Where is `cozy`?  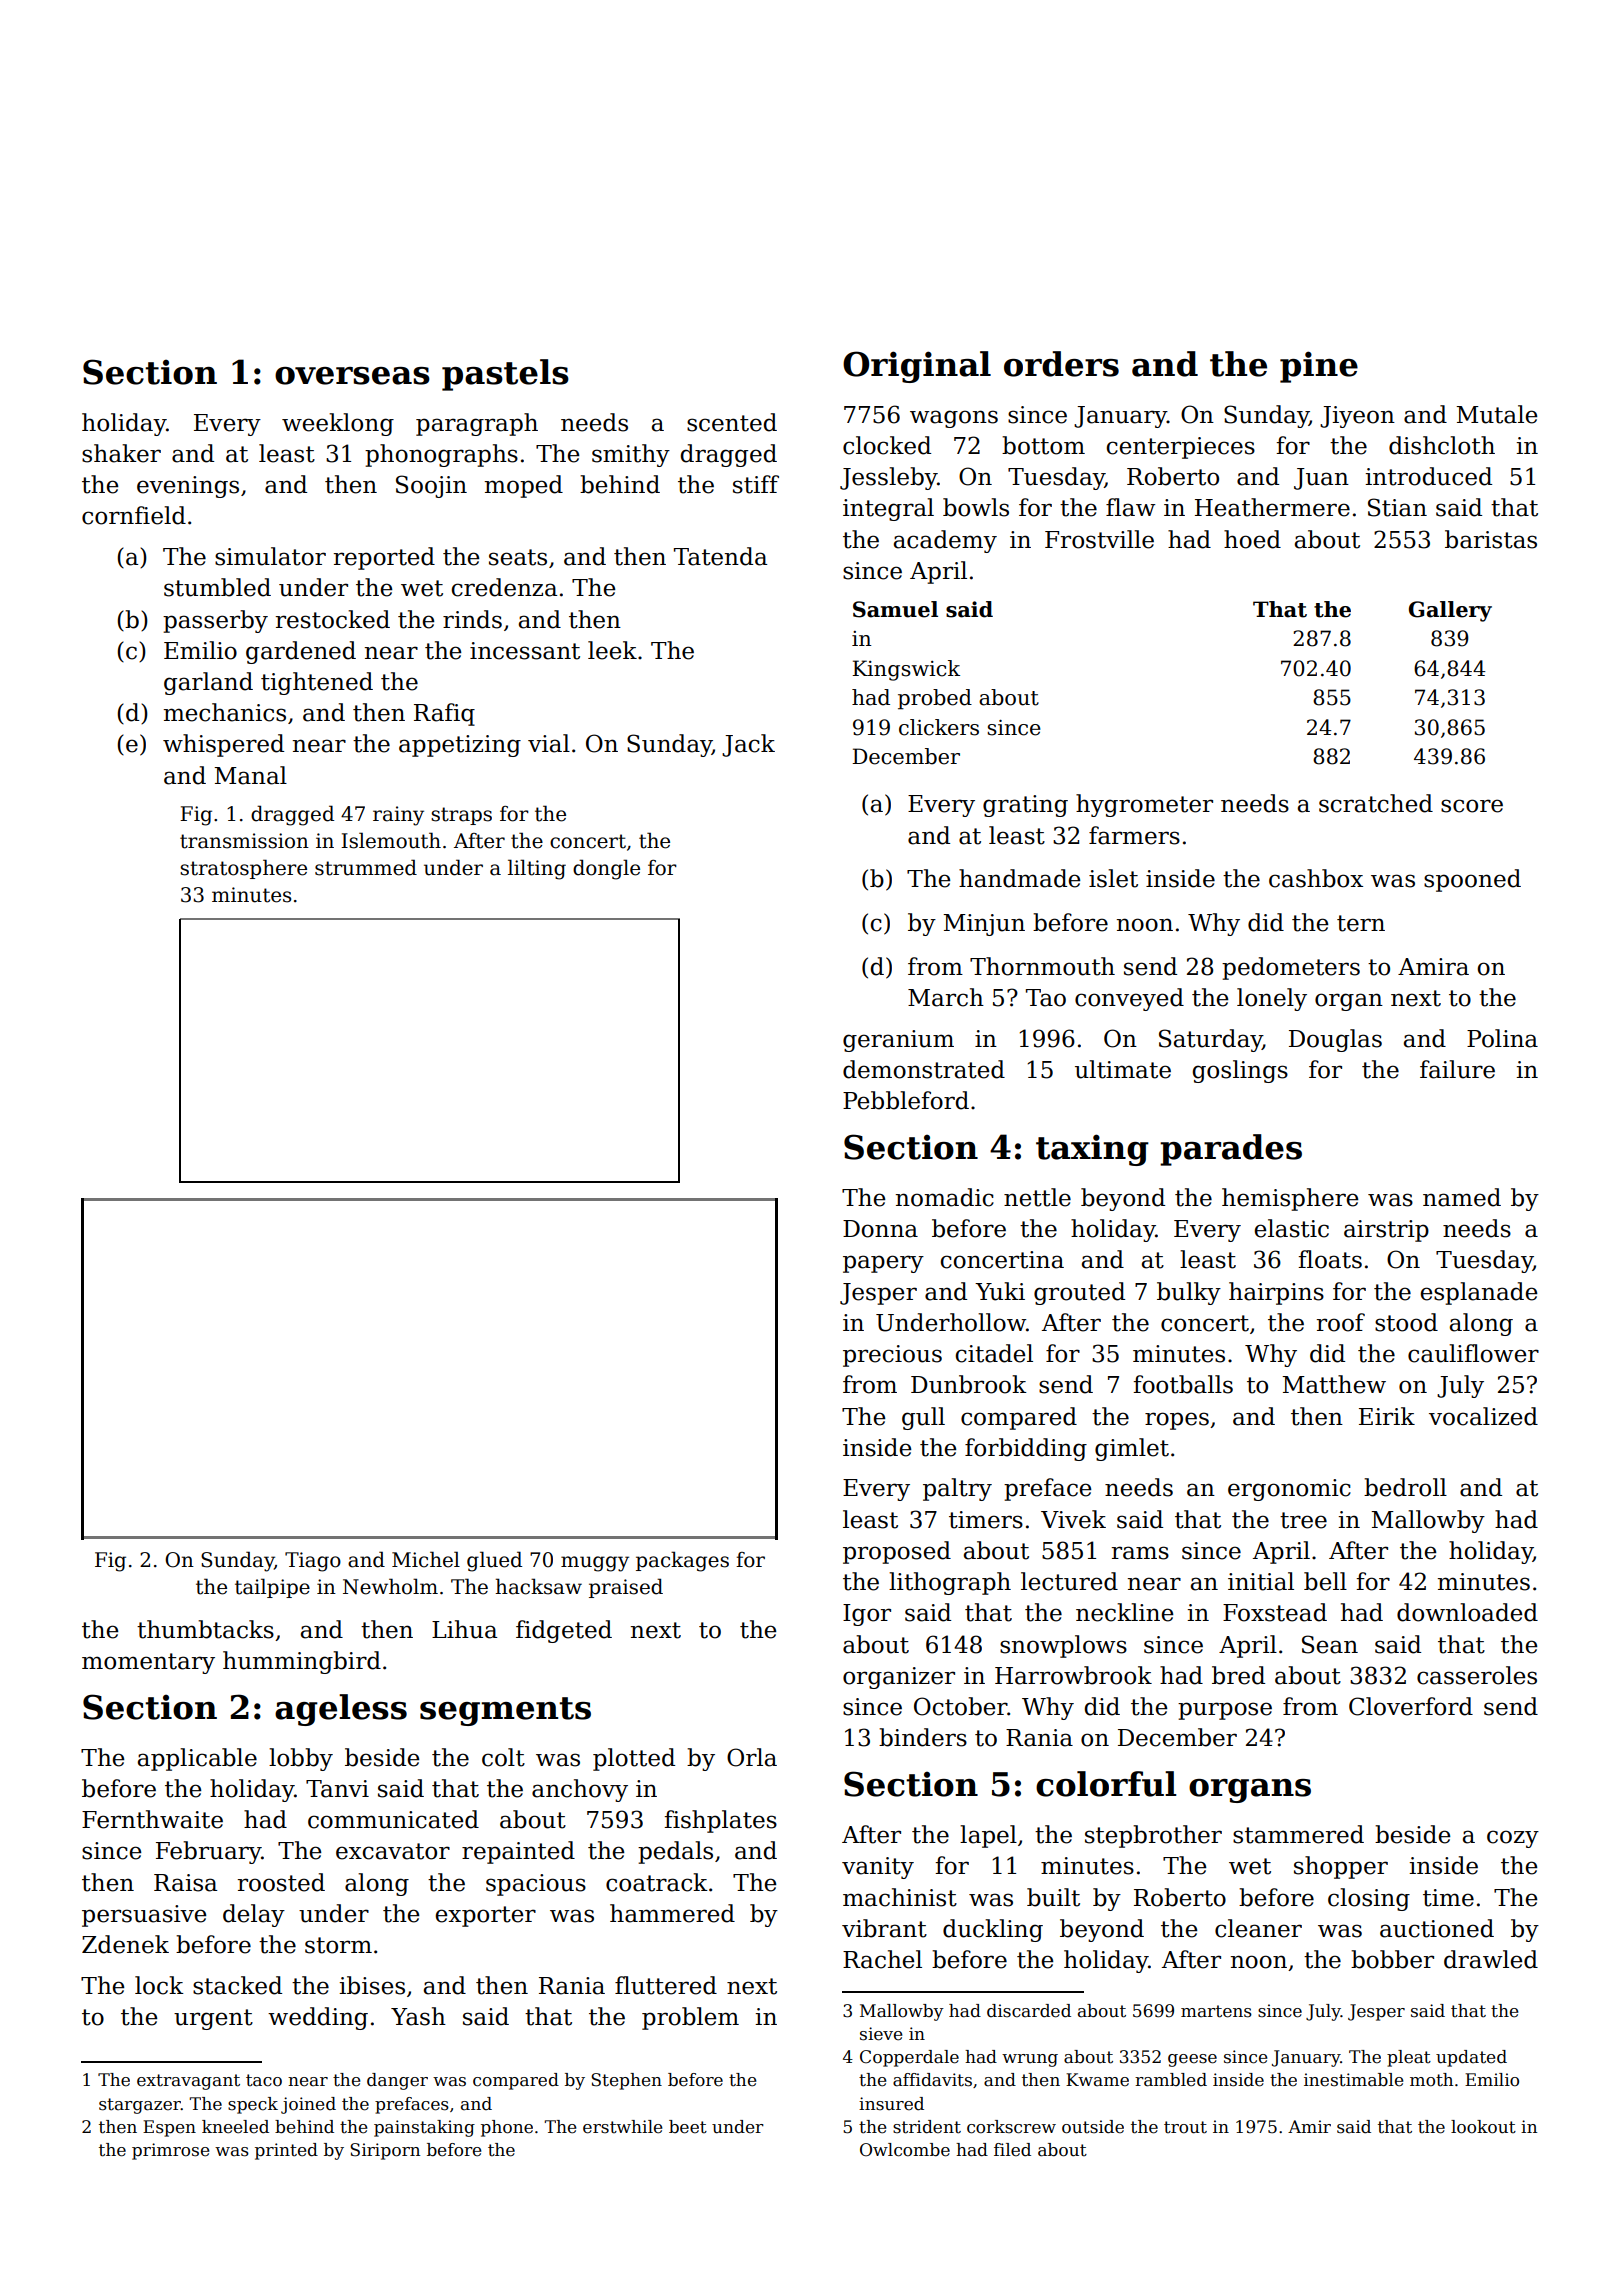 cozy is located at coordinates (1513, 1839).
